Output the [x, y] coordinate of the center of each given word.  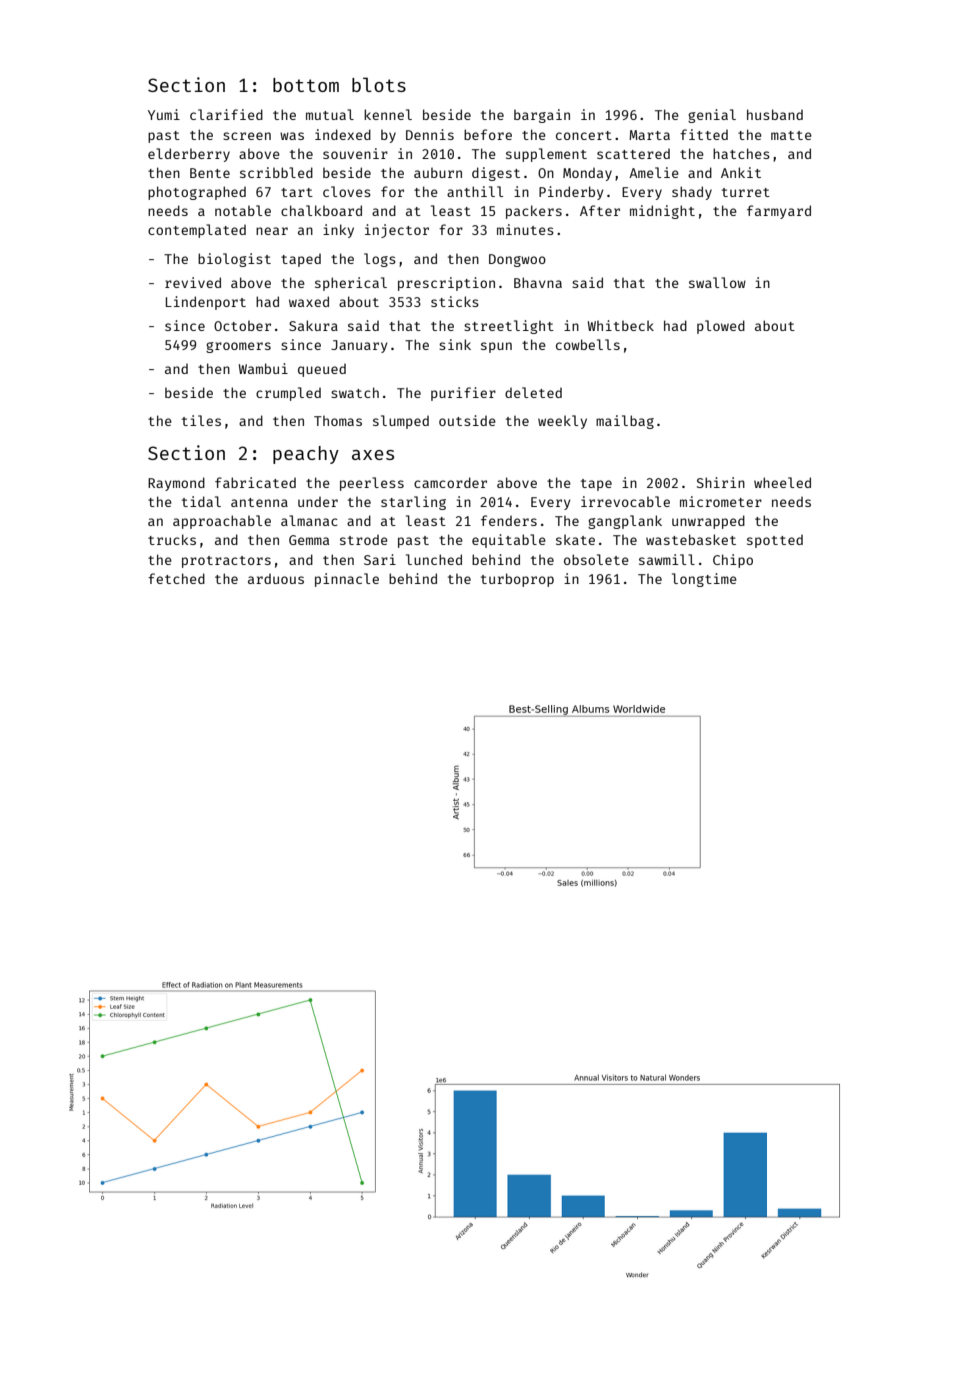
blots [379, 84]
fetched [176, 578]
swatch [355, 392]
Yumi [164, 114]
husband [775, 114]
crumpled [288, 394]
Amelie [654, 172]
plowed [721, 327]
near [272, 231]
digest [496, 174]
